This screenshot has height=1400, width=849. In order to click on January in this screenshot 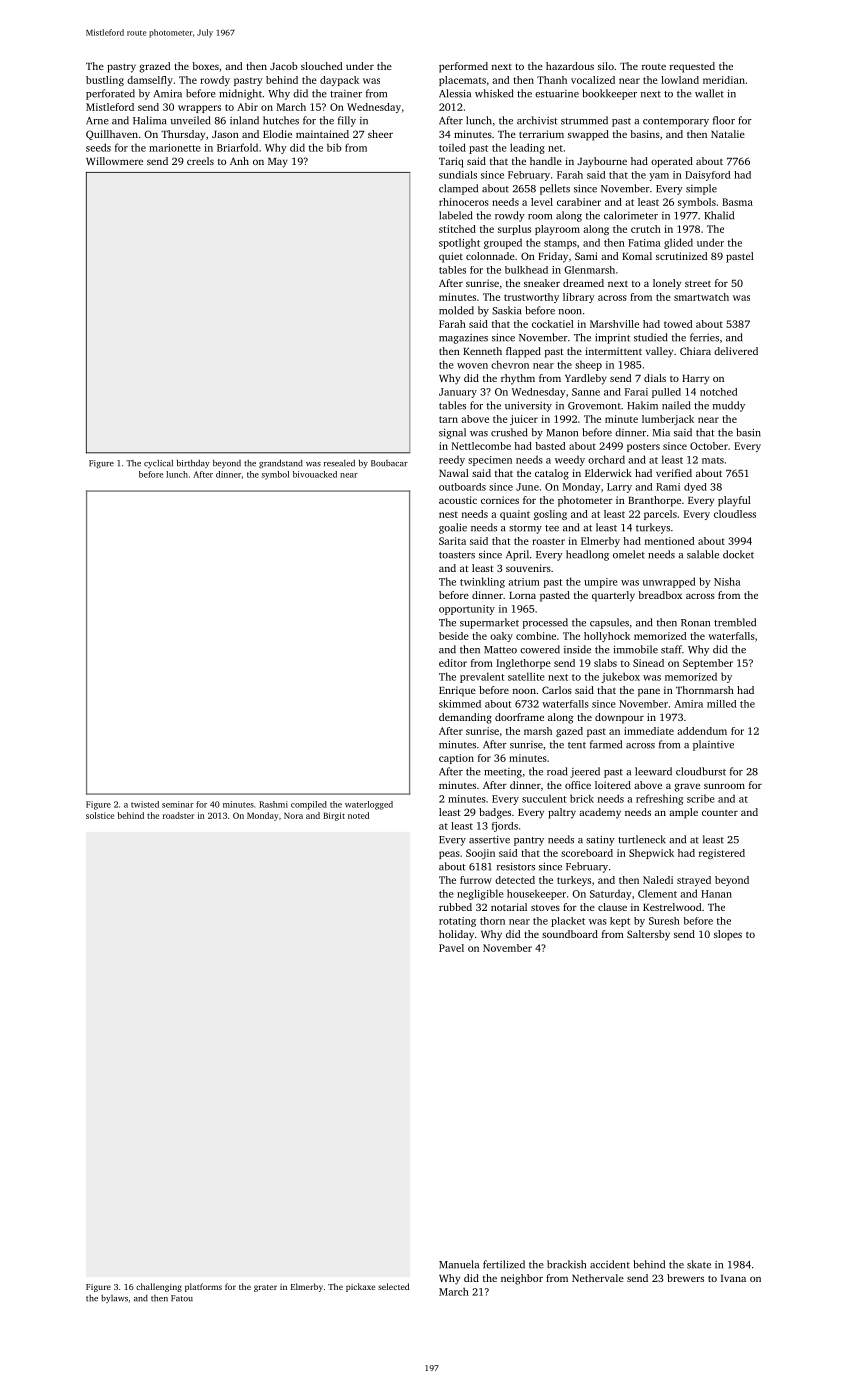, I will do `click(458, 393)`.
